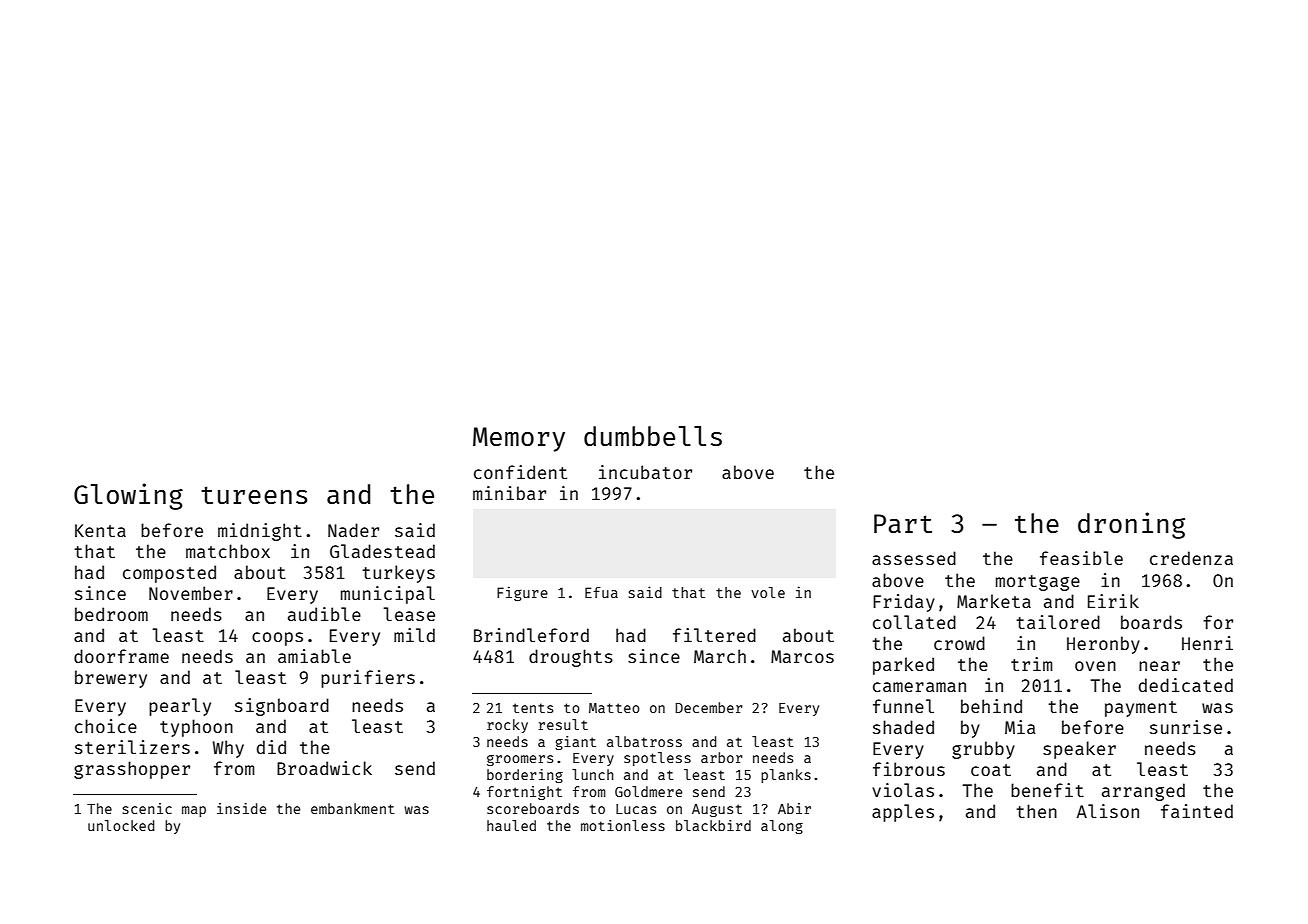 Image resolution: width=1308 pixels, height=924 pixels. I want to click on Memory, so click(519, 439).
